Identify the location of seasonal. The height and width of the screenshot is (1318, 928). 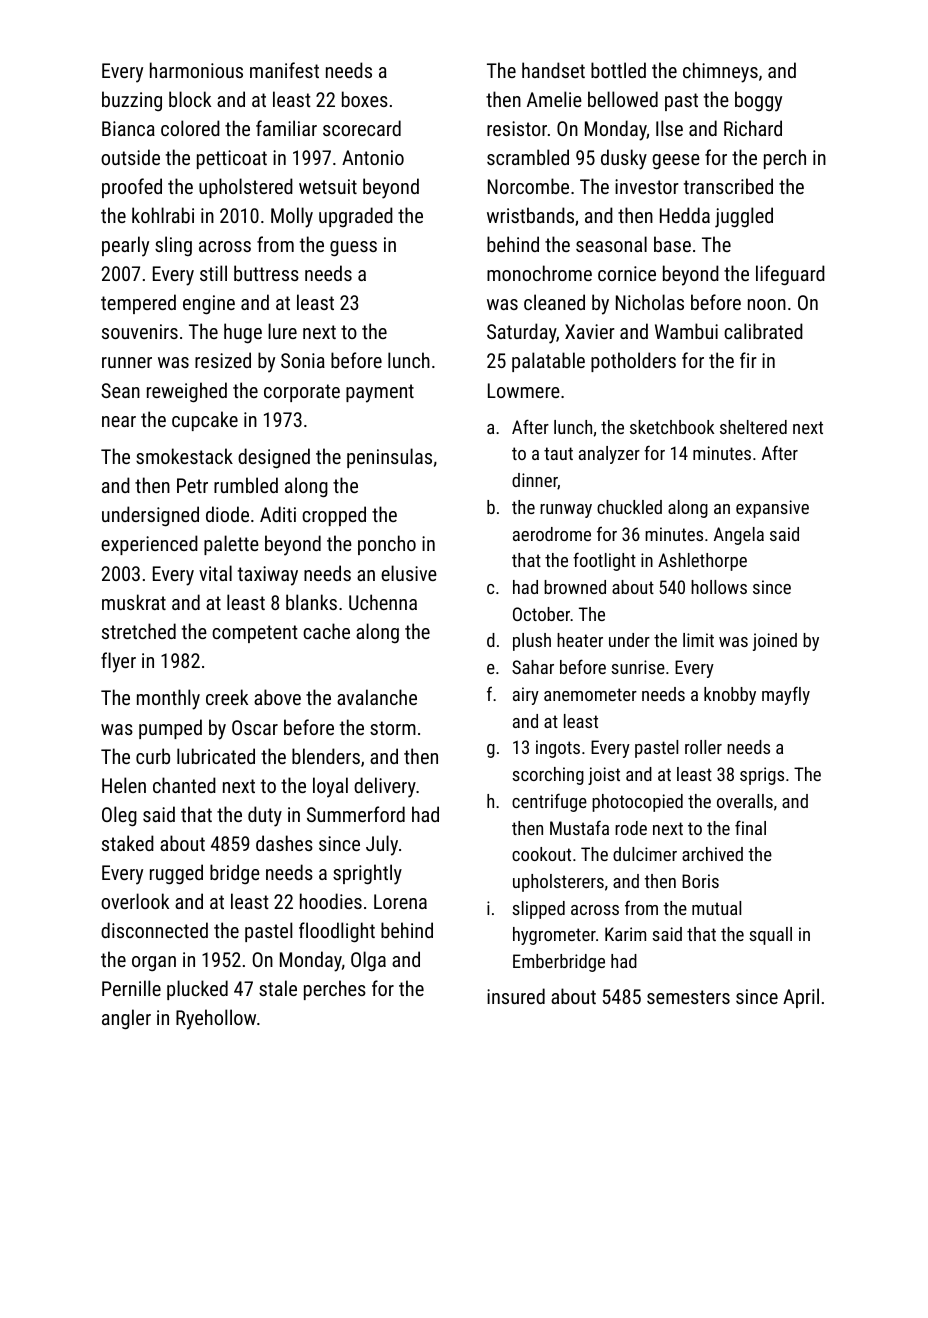
(611, 244).
